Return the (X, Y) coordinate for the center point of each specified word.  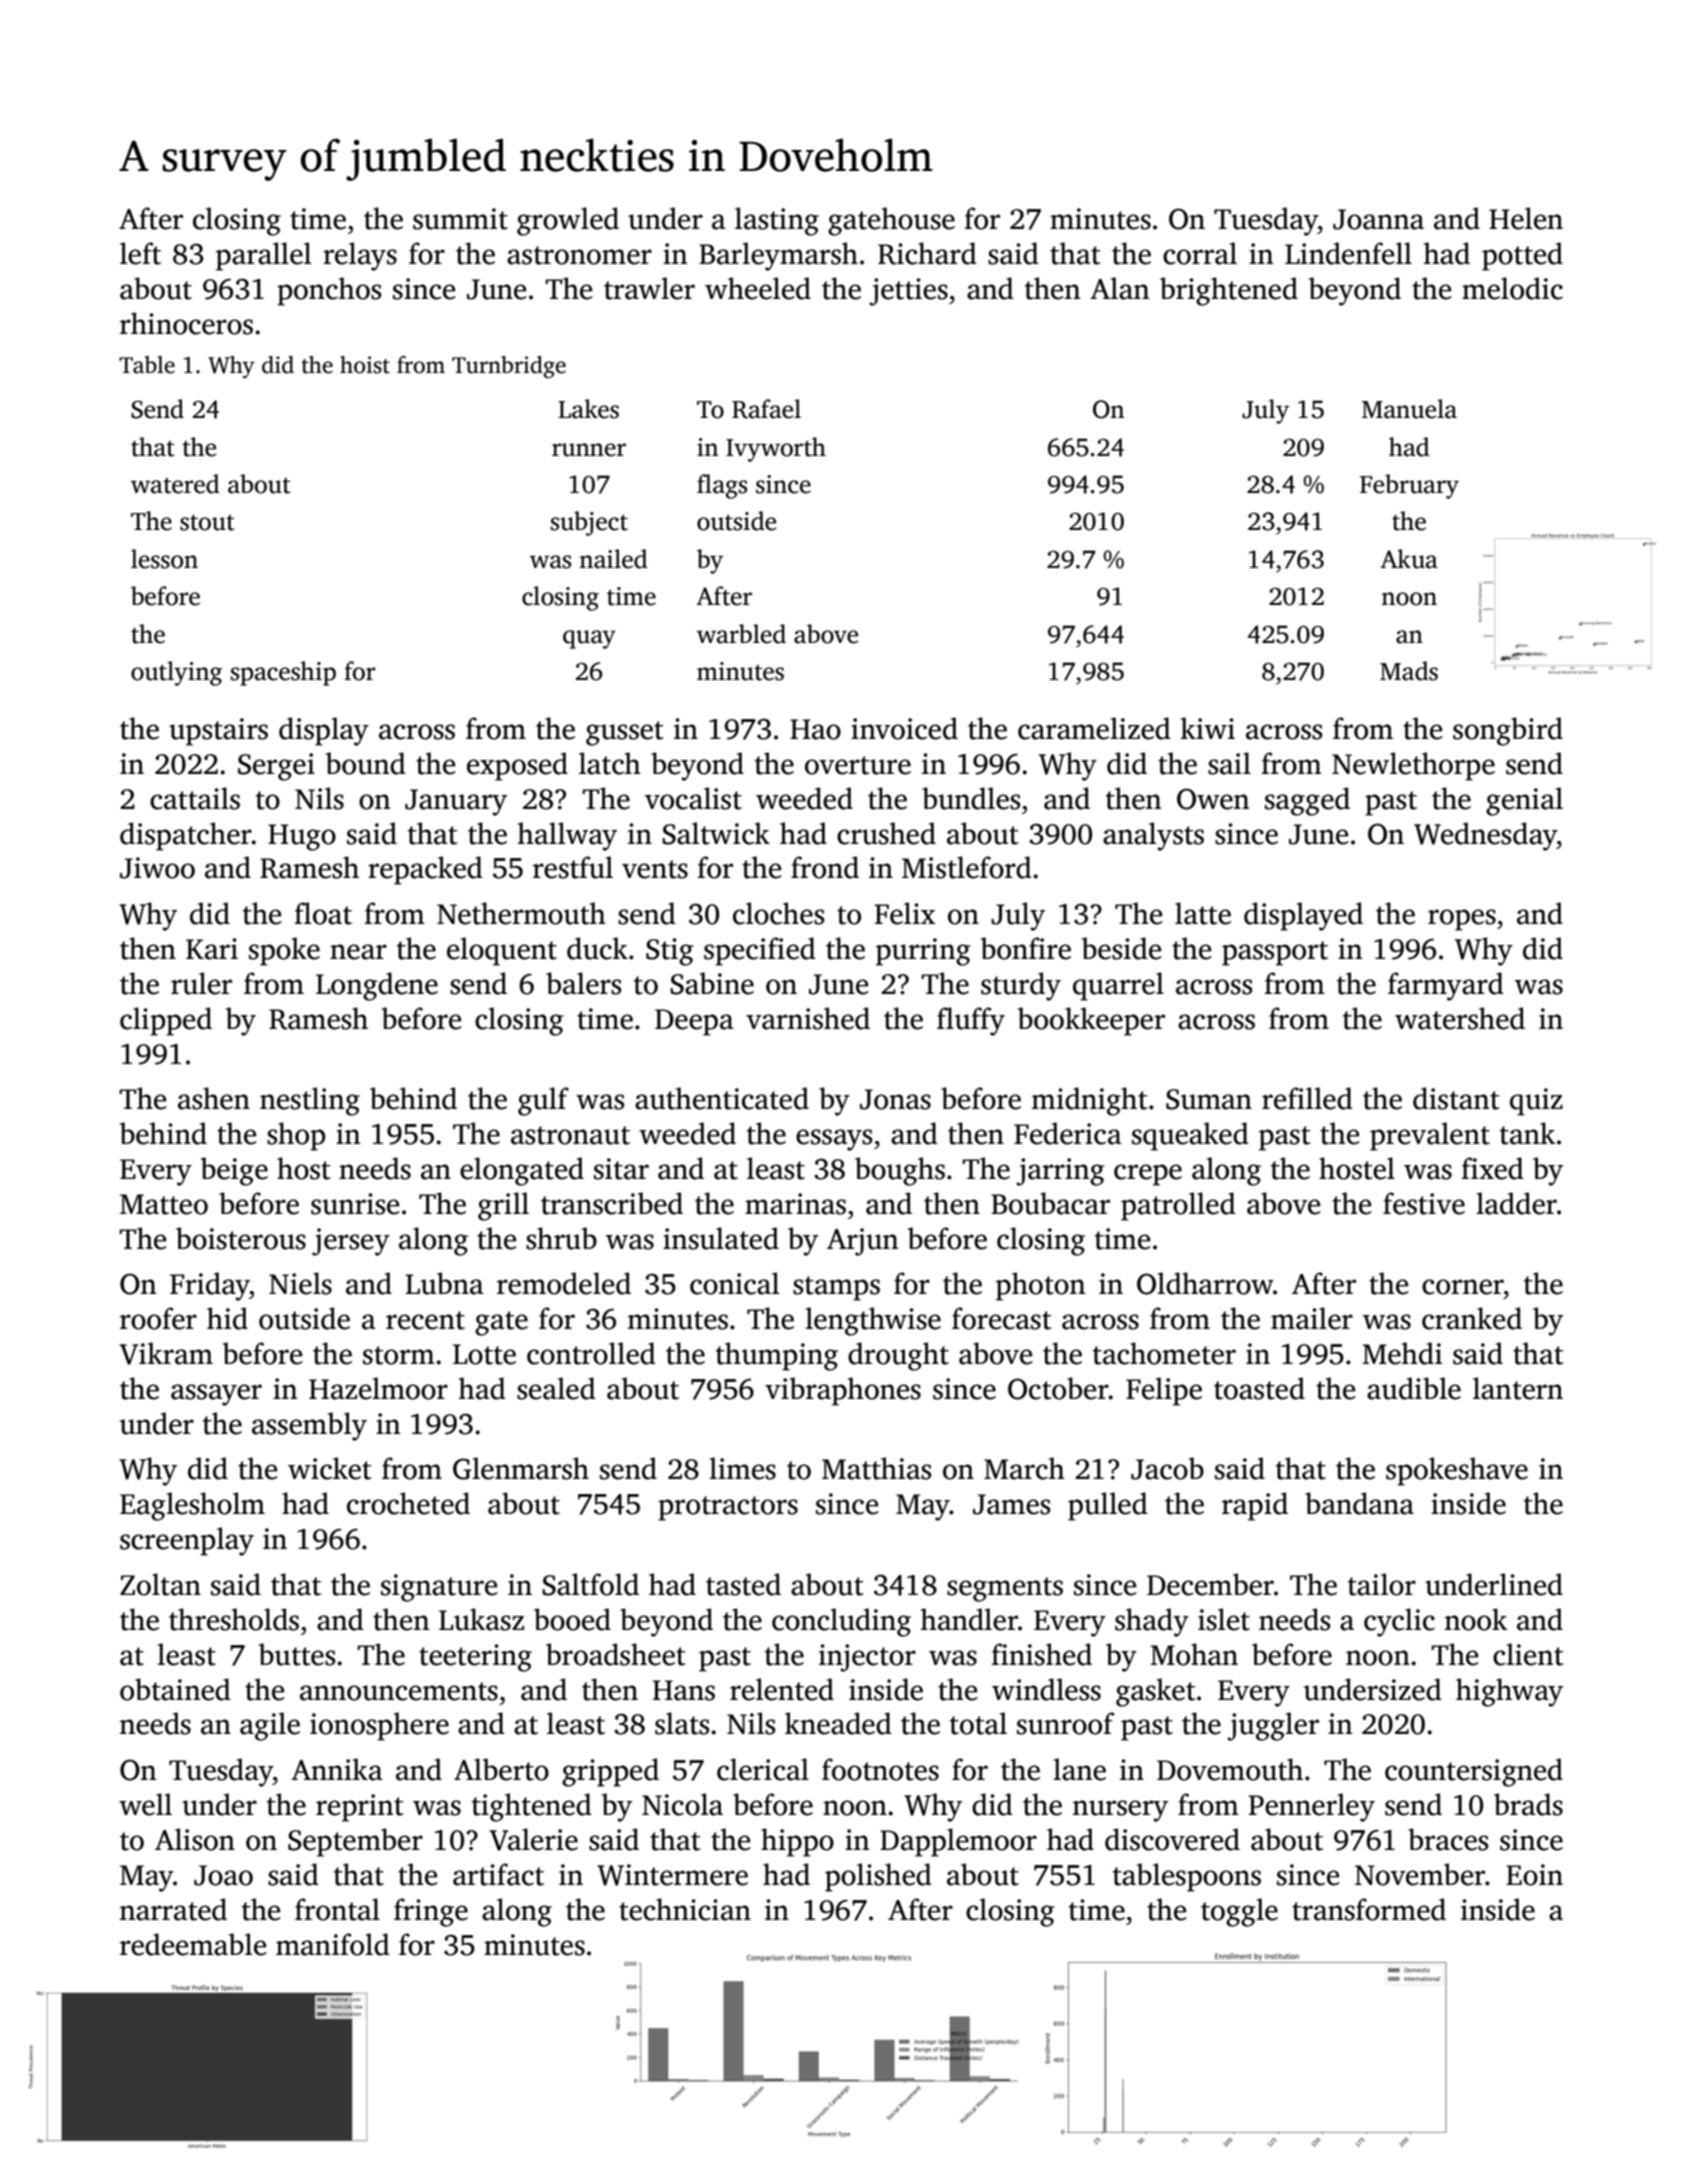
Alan (1119, 288)
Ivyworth (776, 449)
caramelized (1094, 728)
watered (175, 484)
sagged (1307, 801)
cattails (195, 798)
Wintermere (672, 1875)
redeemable (193, 1944)
